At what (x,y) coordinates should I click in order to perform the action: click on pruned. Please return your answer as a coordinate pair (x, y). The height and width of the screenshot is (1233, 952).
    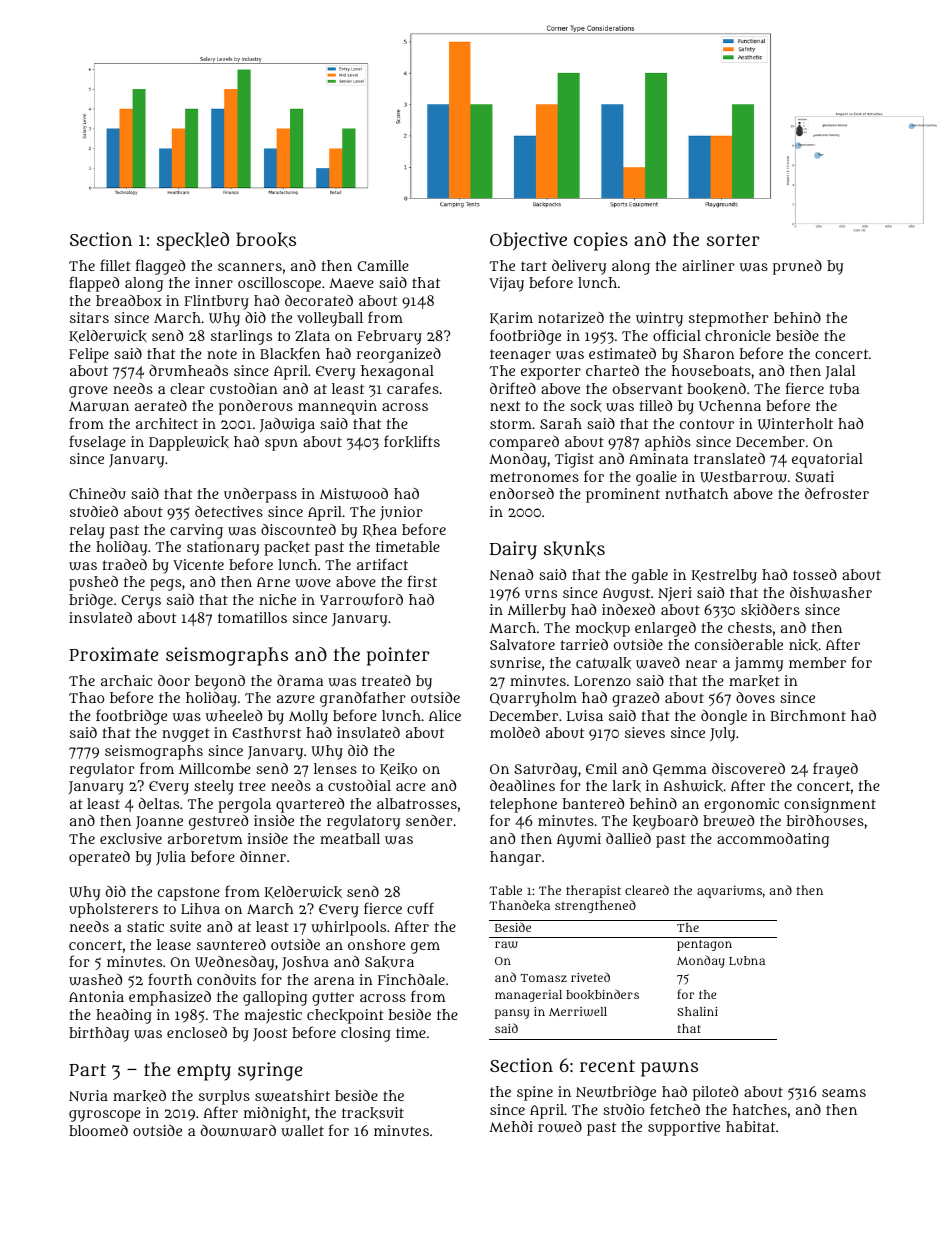
    Looking at the image, I should click on (797, 267).
